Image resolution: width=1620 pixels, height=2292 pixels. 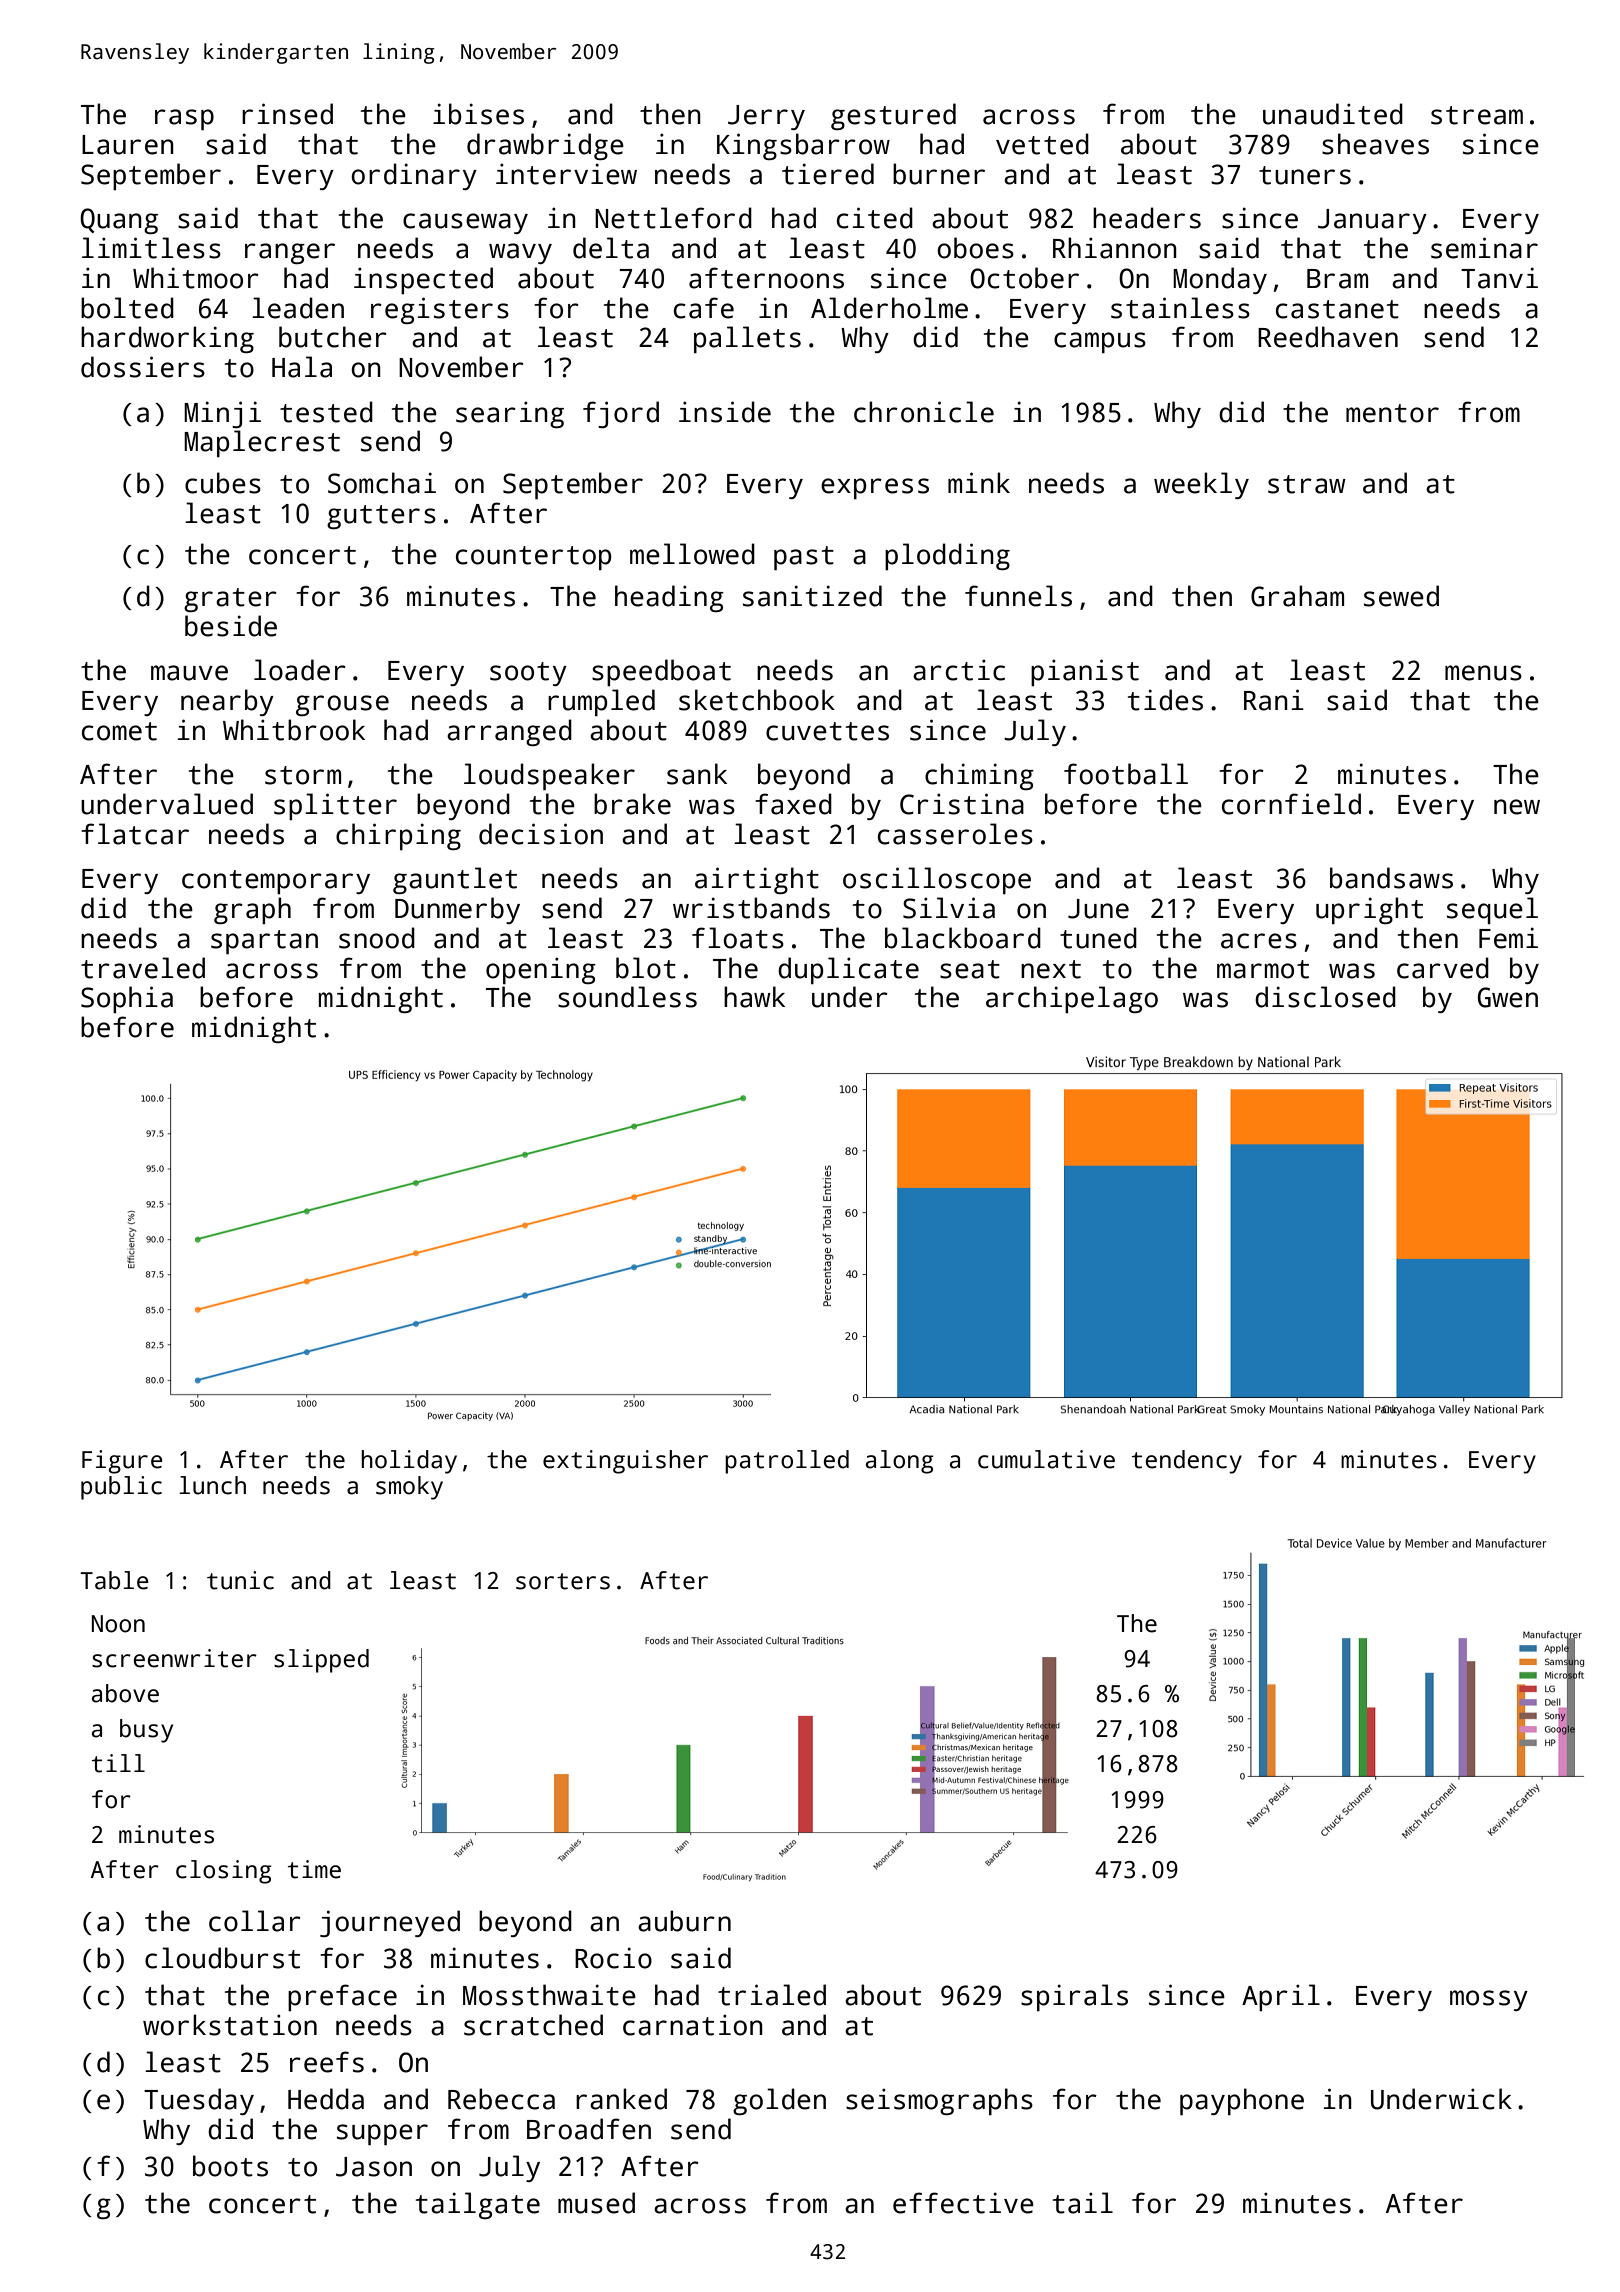 What do you see at coordinates (223, 1872) in the page?
I see `closing` at bounding box center [223, 1872].
